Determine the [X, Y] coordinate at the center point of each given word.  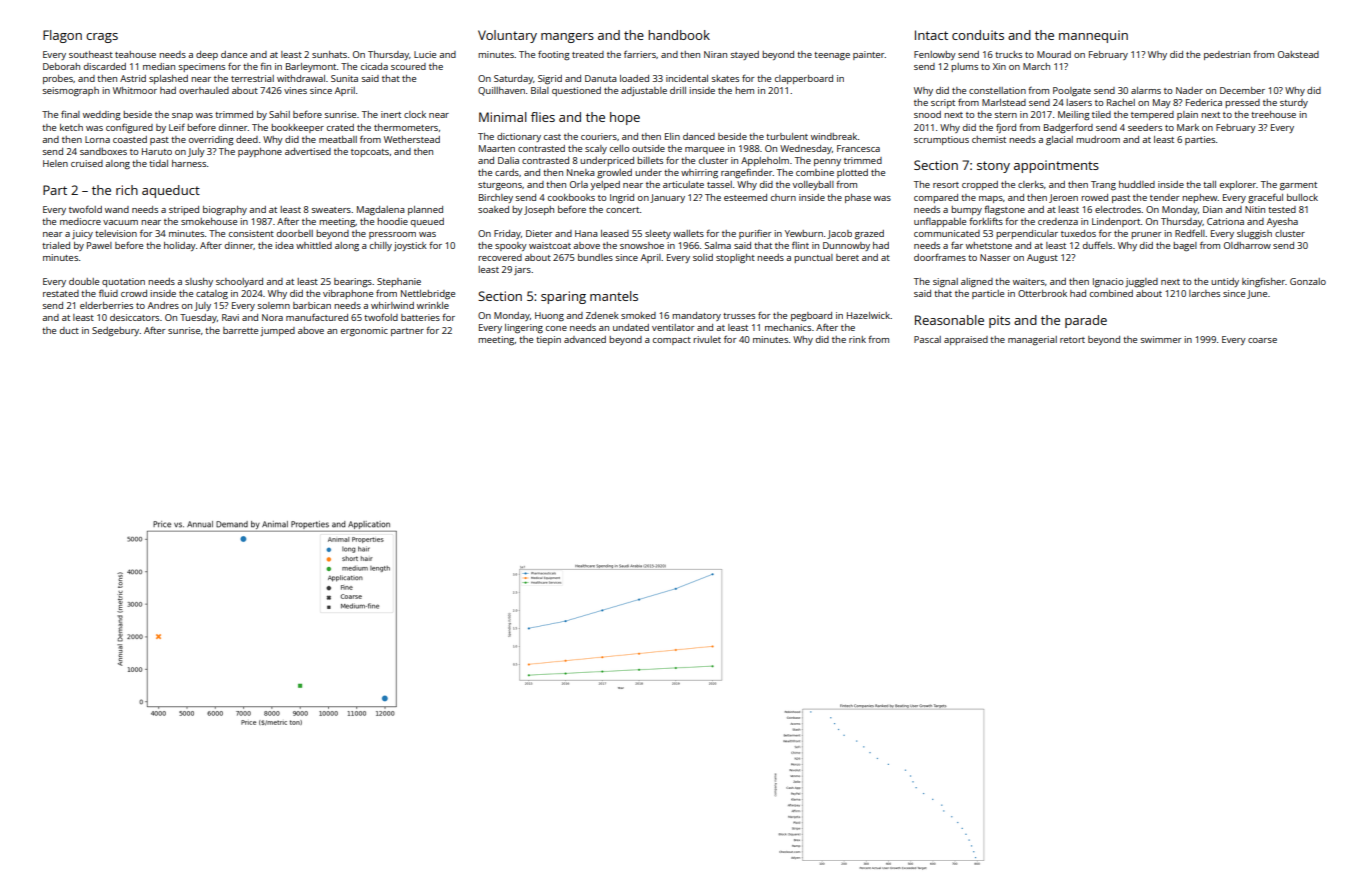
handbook [679, 35]
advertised [308, 151]
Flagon [62, 36]
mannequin [1093, 36]
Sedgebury [116, 331]
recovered [500, 257]
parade [1086, 321]
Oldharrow [1247, 245]
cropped [980, 185]
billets [650, 160]
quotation [123, 282]
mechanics [788, 327]
